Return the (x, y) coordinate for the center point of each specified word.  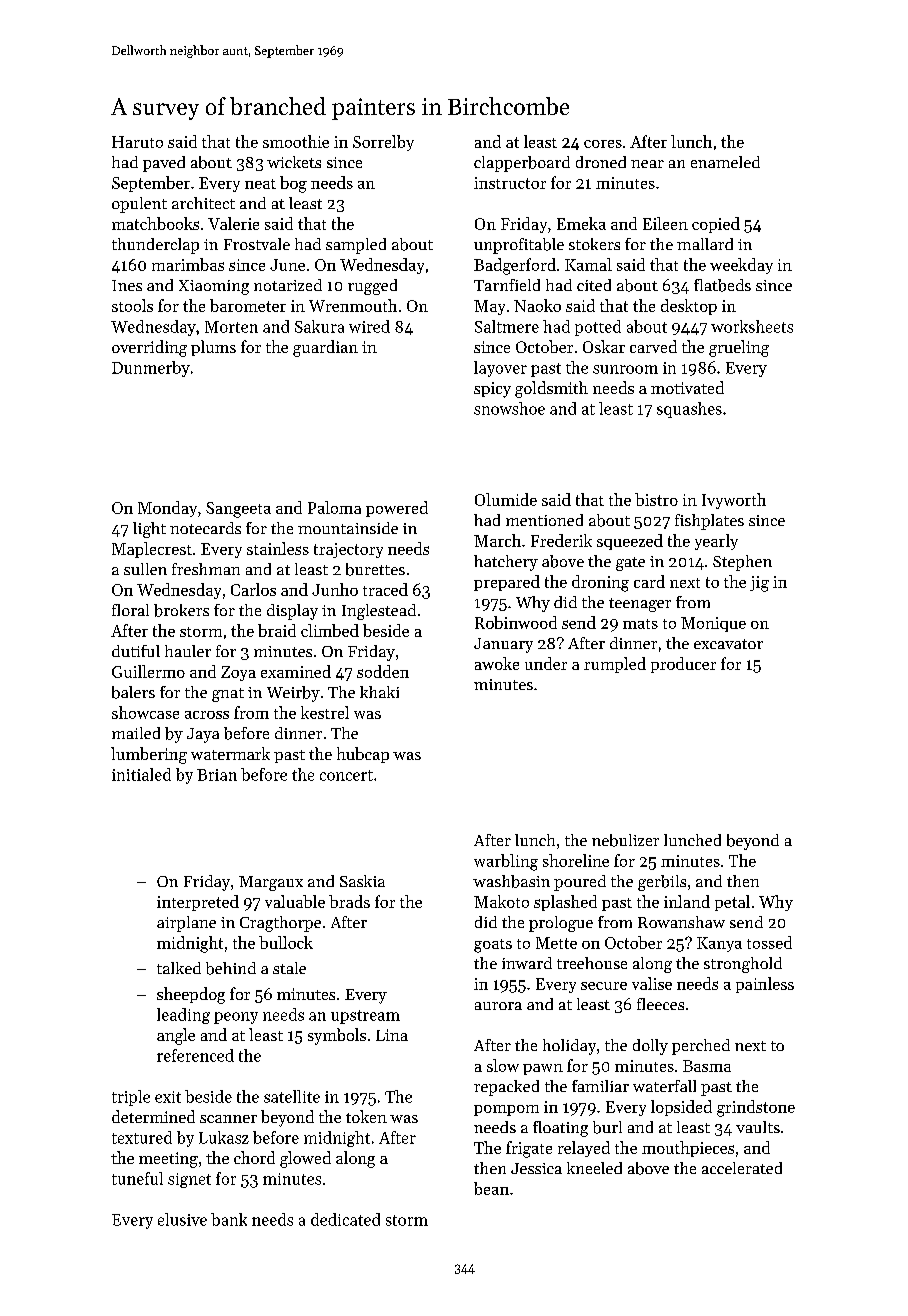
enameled (725, 162)
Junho (335, 589)
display (292, 612)
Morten (231, 327)
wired (369, 326)
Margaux (271, 883)
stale (289, 968)
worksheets (752, 326)
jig (759, 584)
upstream (365, 1017)
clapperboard (522, 164)
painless (765, 985)
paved (164, 164)
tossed (769, 942)
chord (254, 1157)
